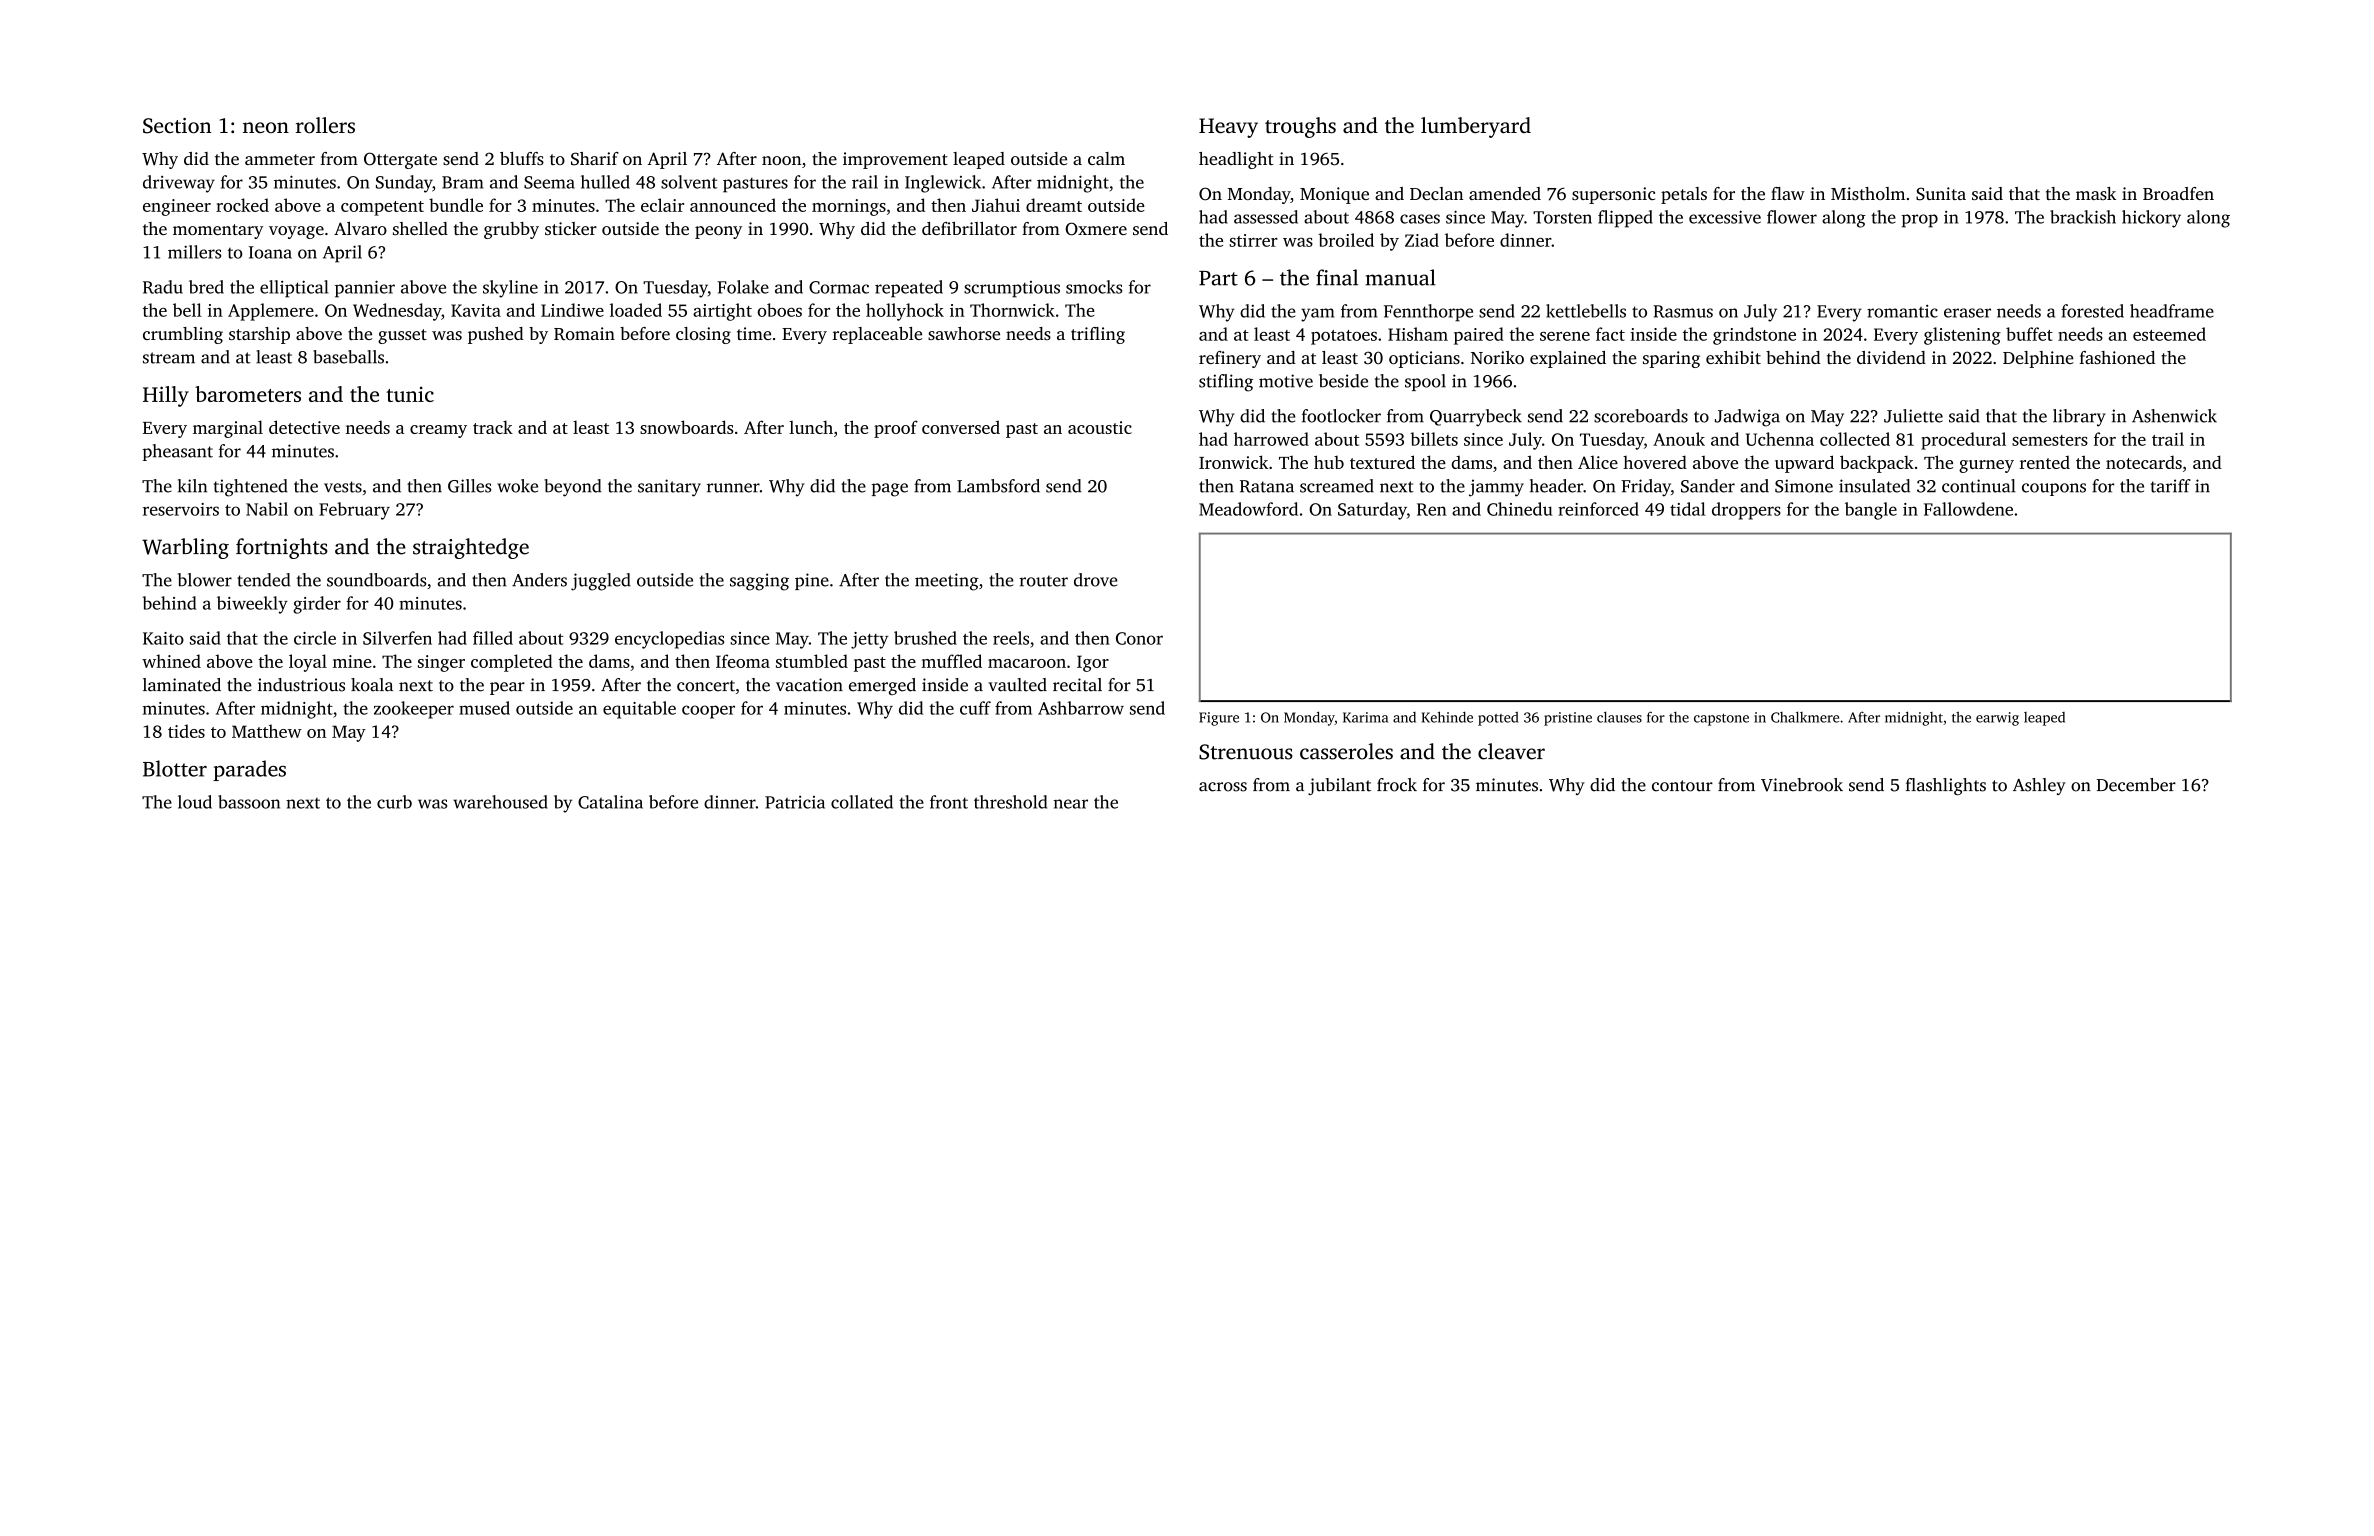  I want to click on mask, so click(2096, 193).
